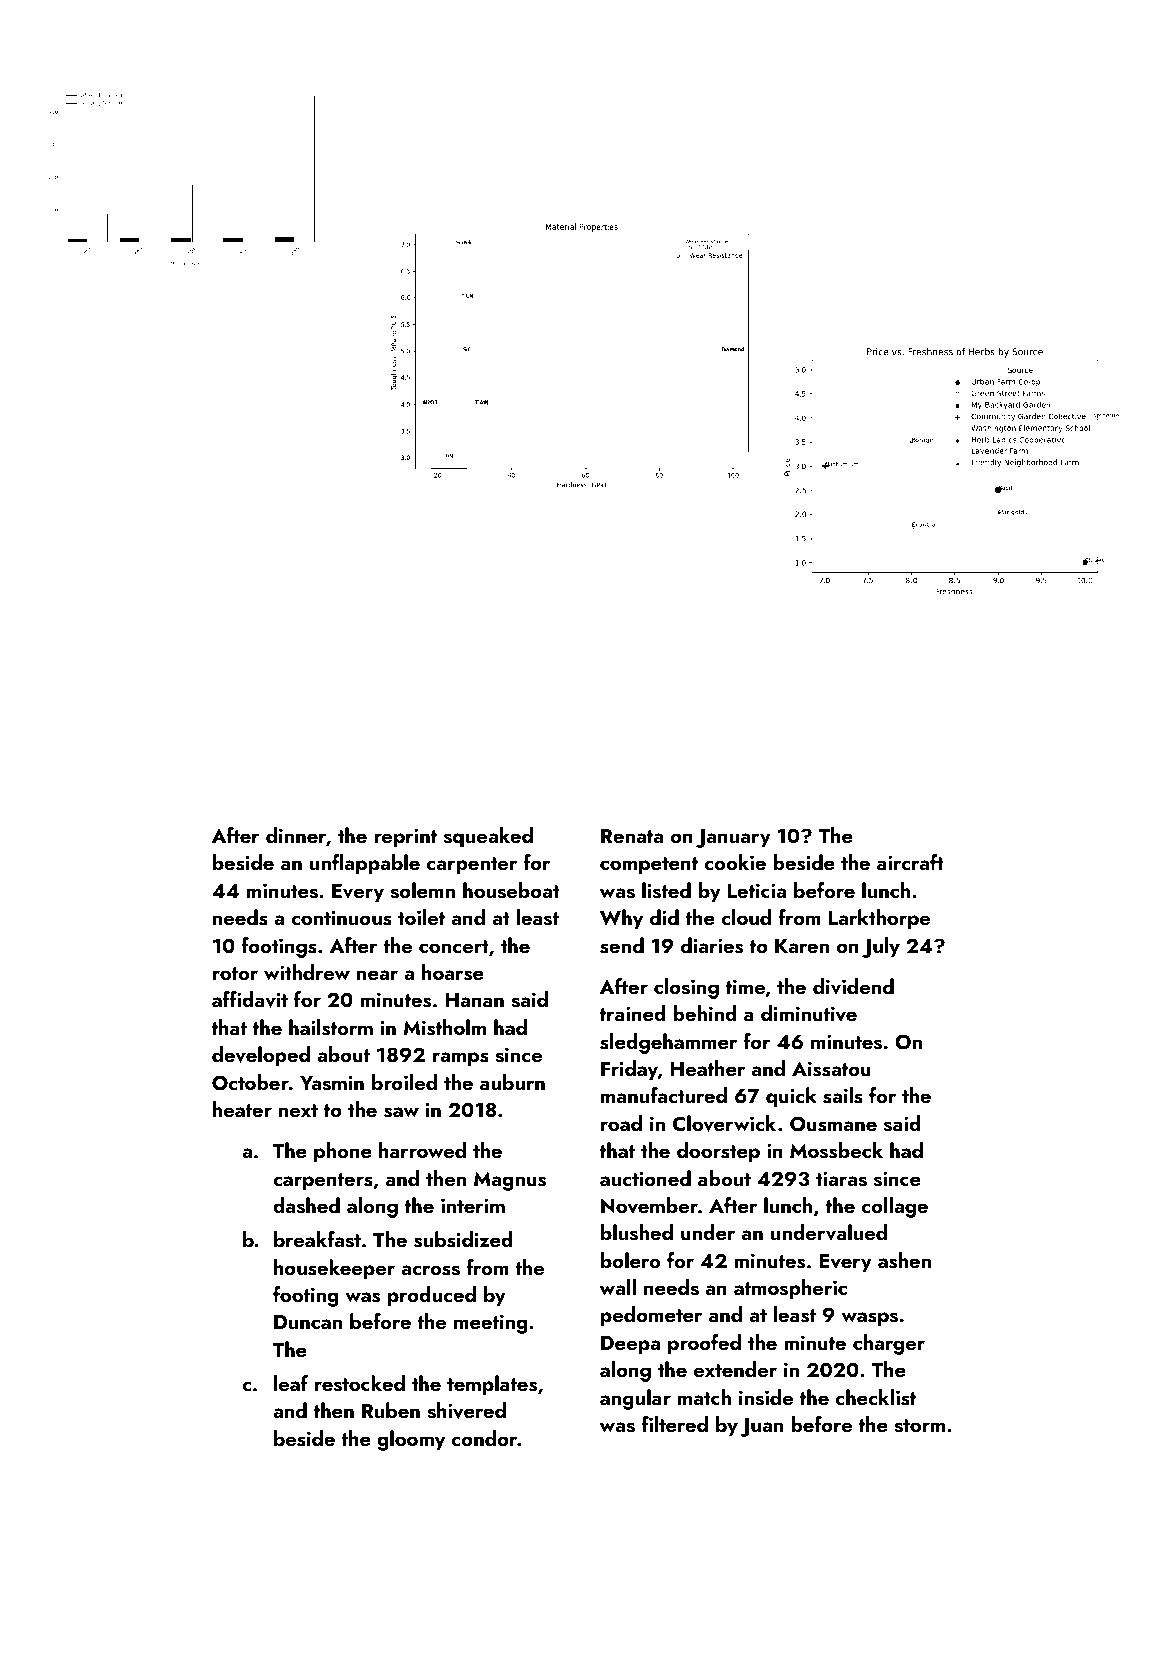  What do you see at coordinates (632, 836) in the screenshot?
I see `Renata` at bounding box center [632, 836].
